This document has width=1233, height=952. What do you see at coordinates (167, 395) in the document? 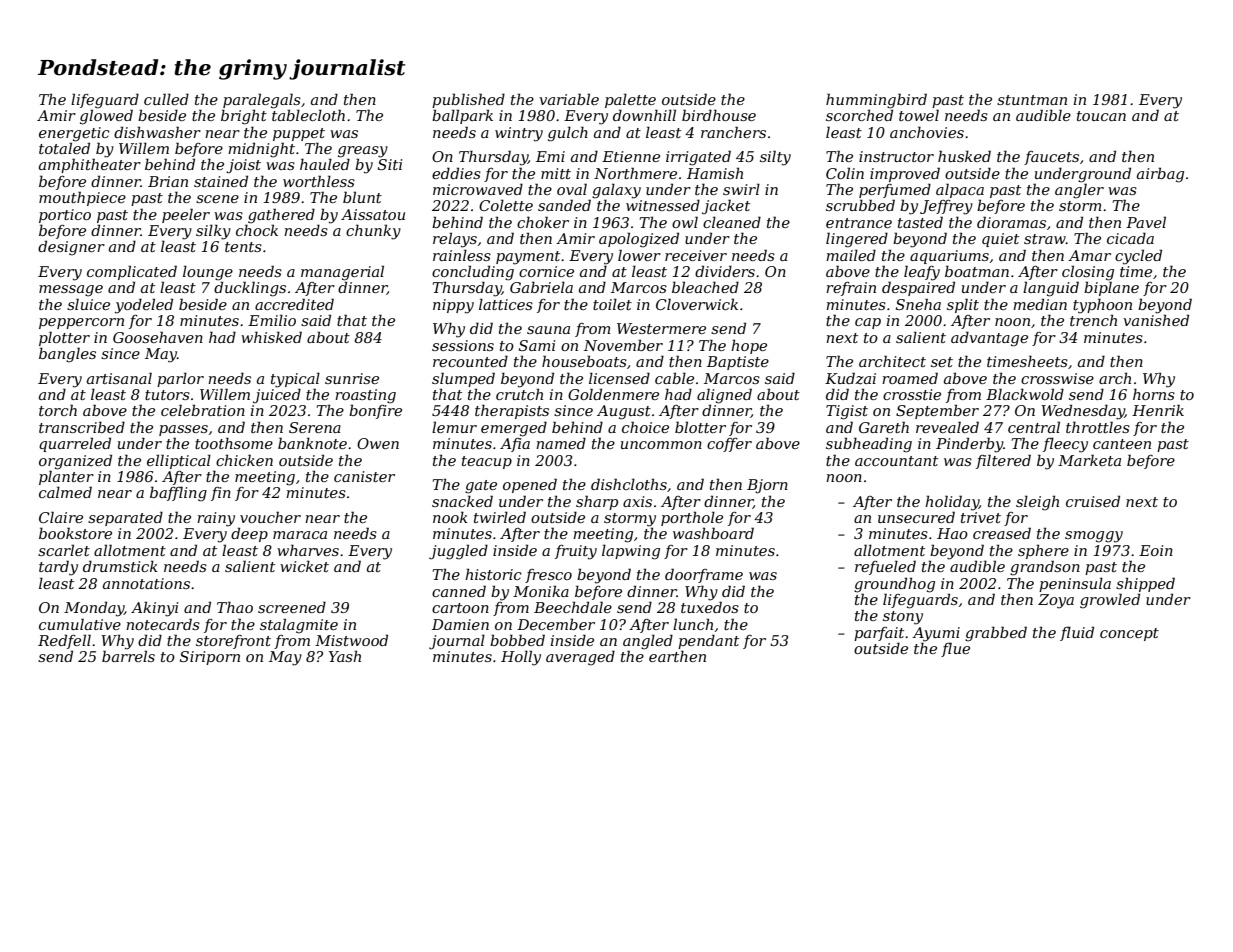
I see `tutors` at bounding box center [167, 395].
